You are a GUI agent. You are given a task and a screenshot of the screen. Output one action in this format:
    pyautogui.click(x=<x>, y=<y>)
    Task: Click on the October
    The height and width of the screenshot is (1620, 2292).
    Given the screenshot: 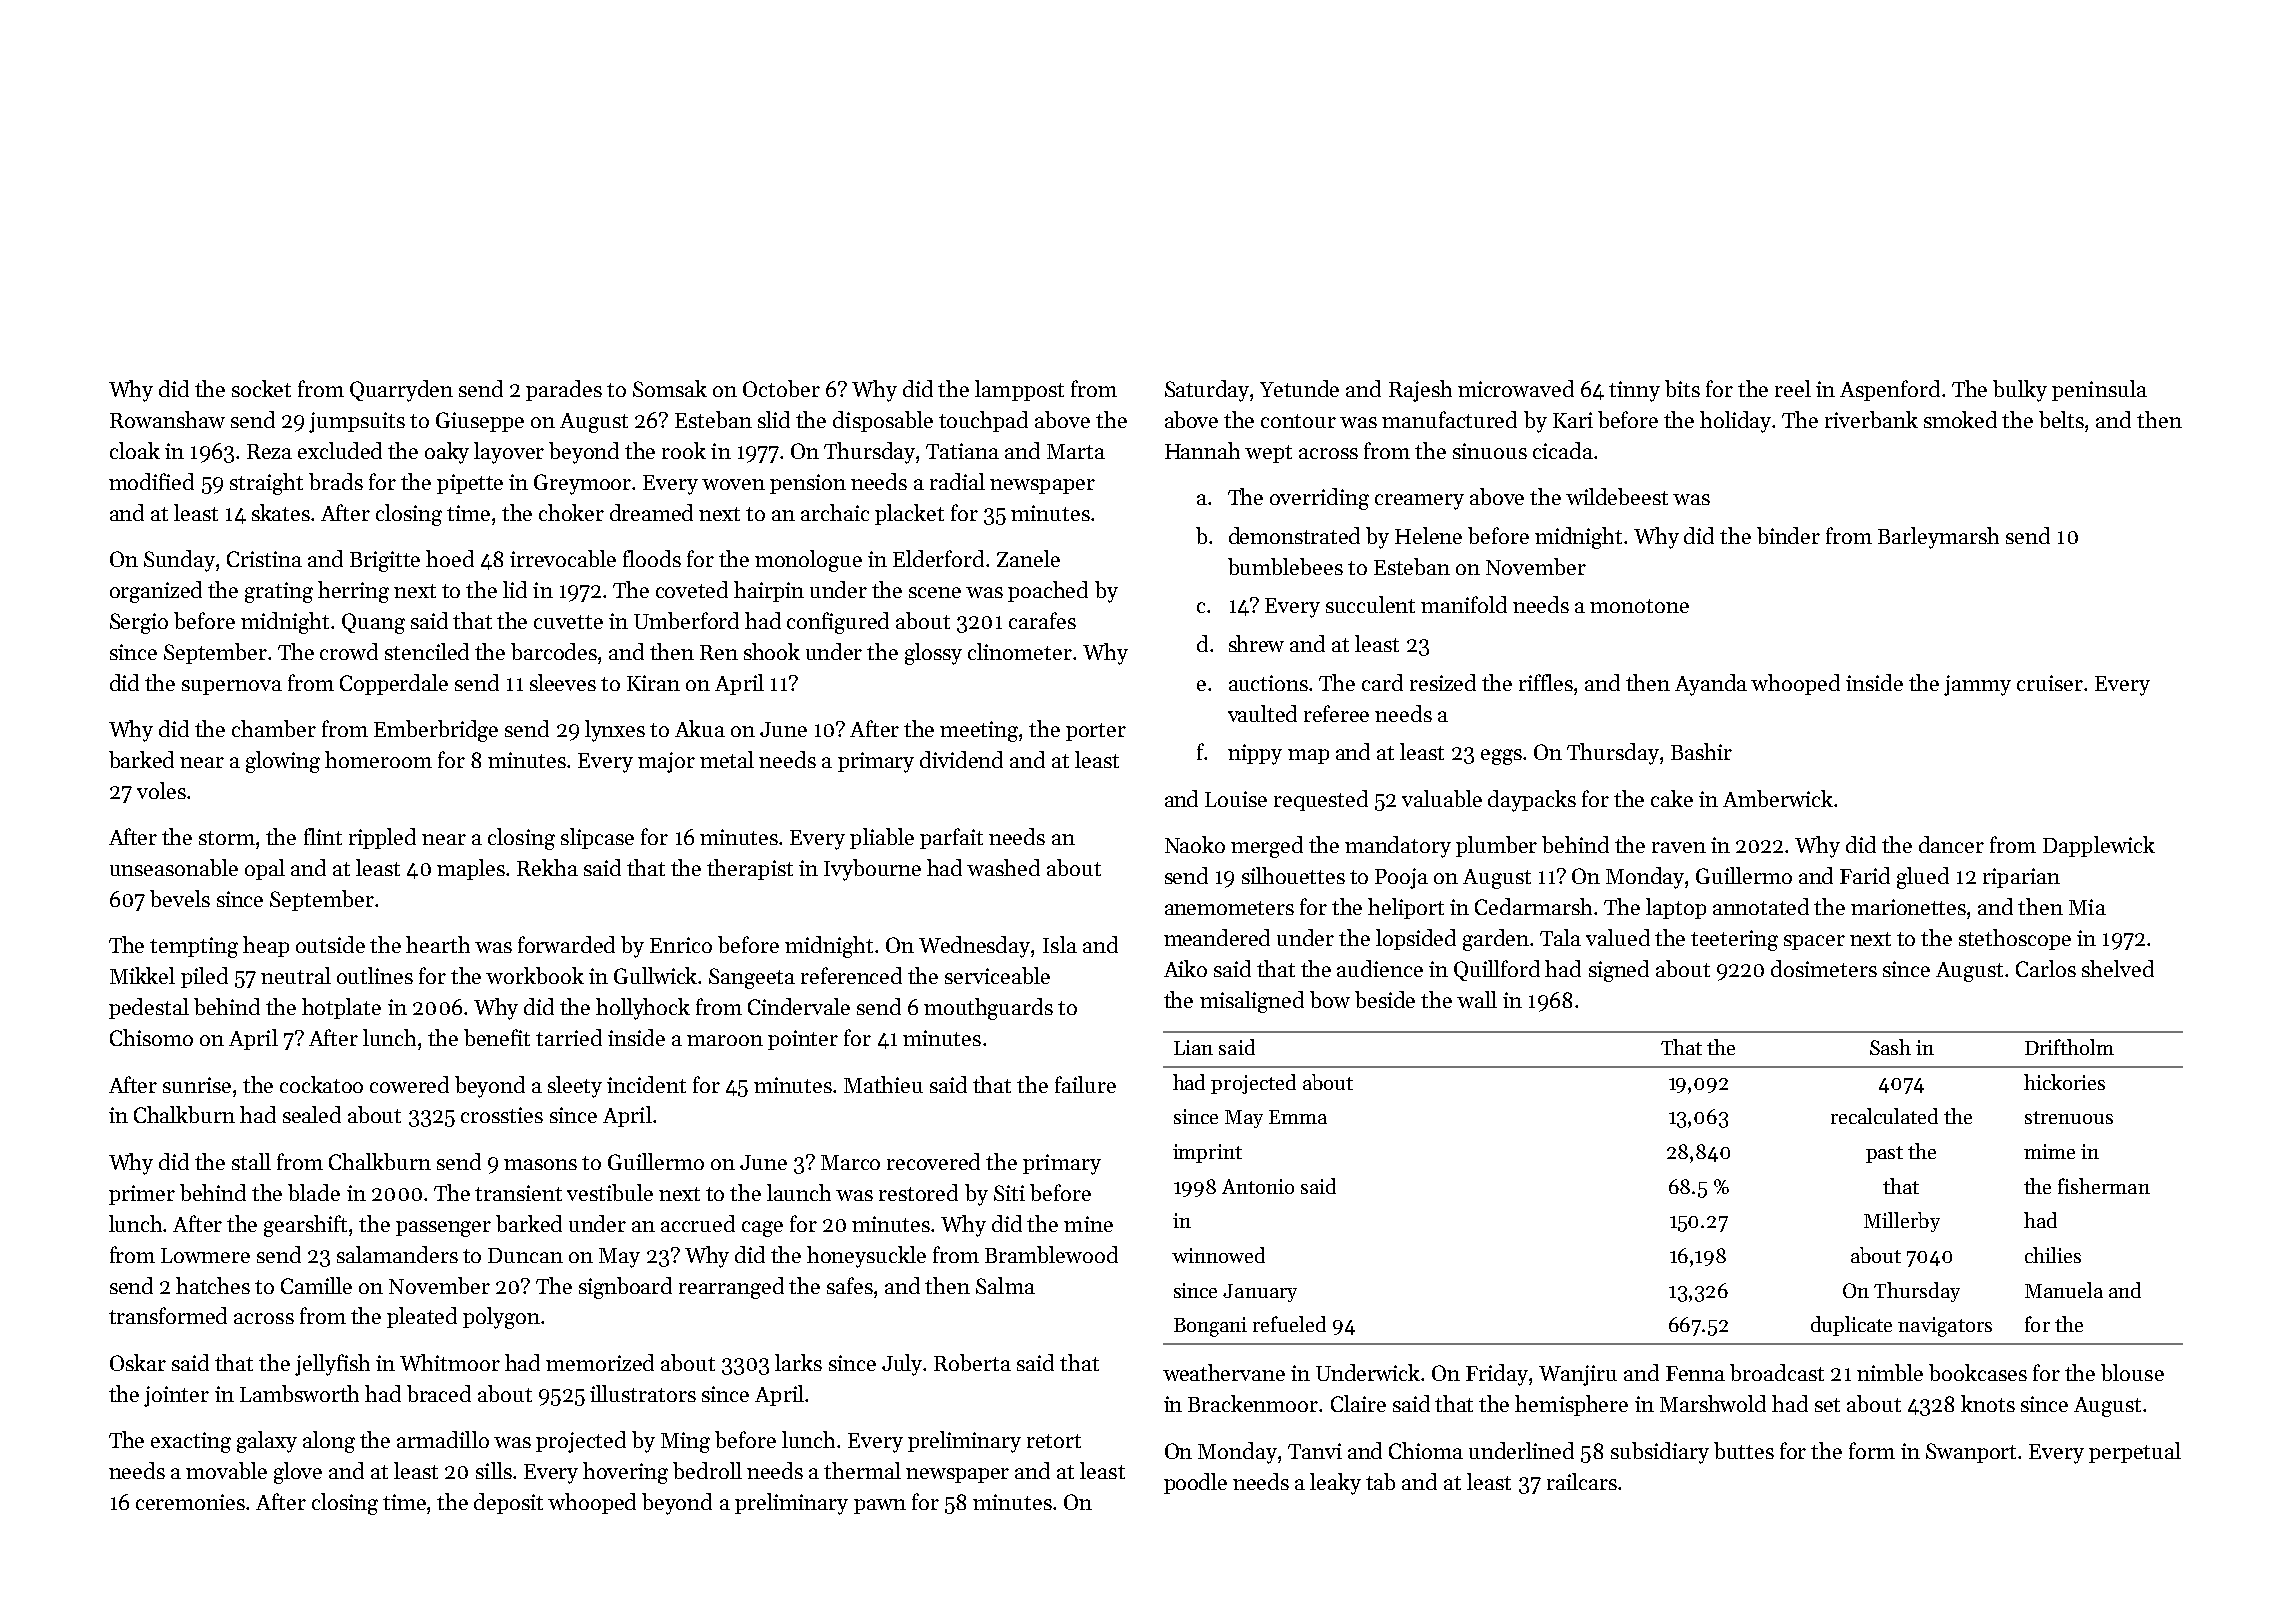 What is the action you would take?
    pyautogui.click(x=781, y=388)
